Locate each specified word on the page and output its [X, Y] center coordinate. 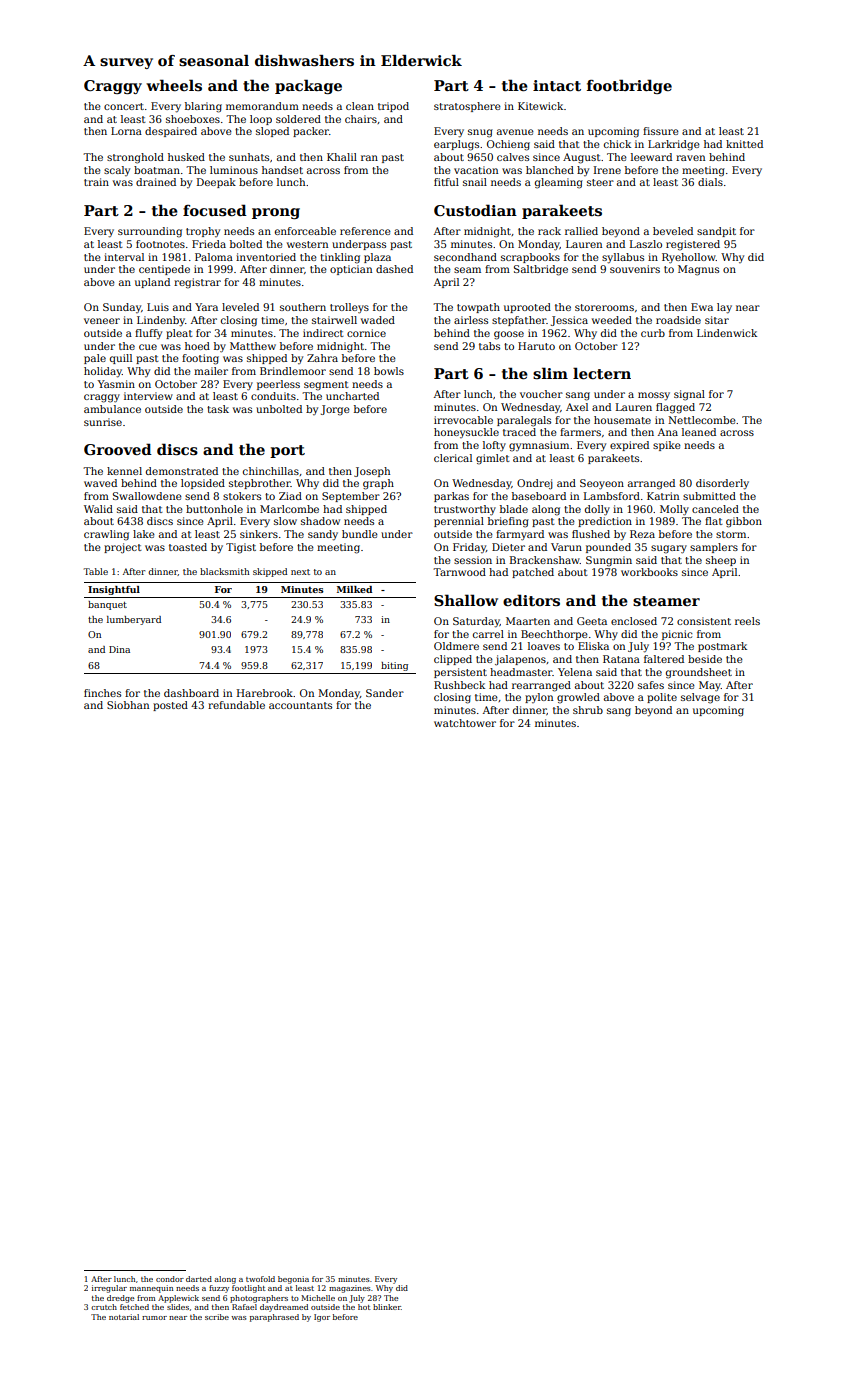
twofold [260, 1279]
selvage [700, 698]
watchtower [465, 723]
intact [557, 85]
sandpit [716, 232]
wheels [174, 85]
